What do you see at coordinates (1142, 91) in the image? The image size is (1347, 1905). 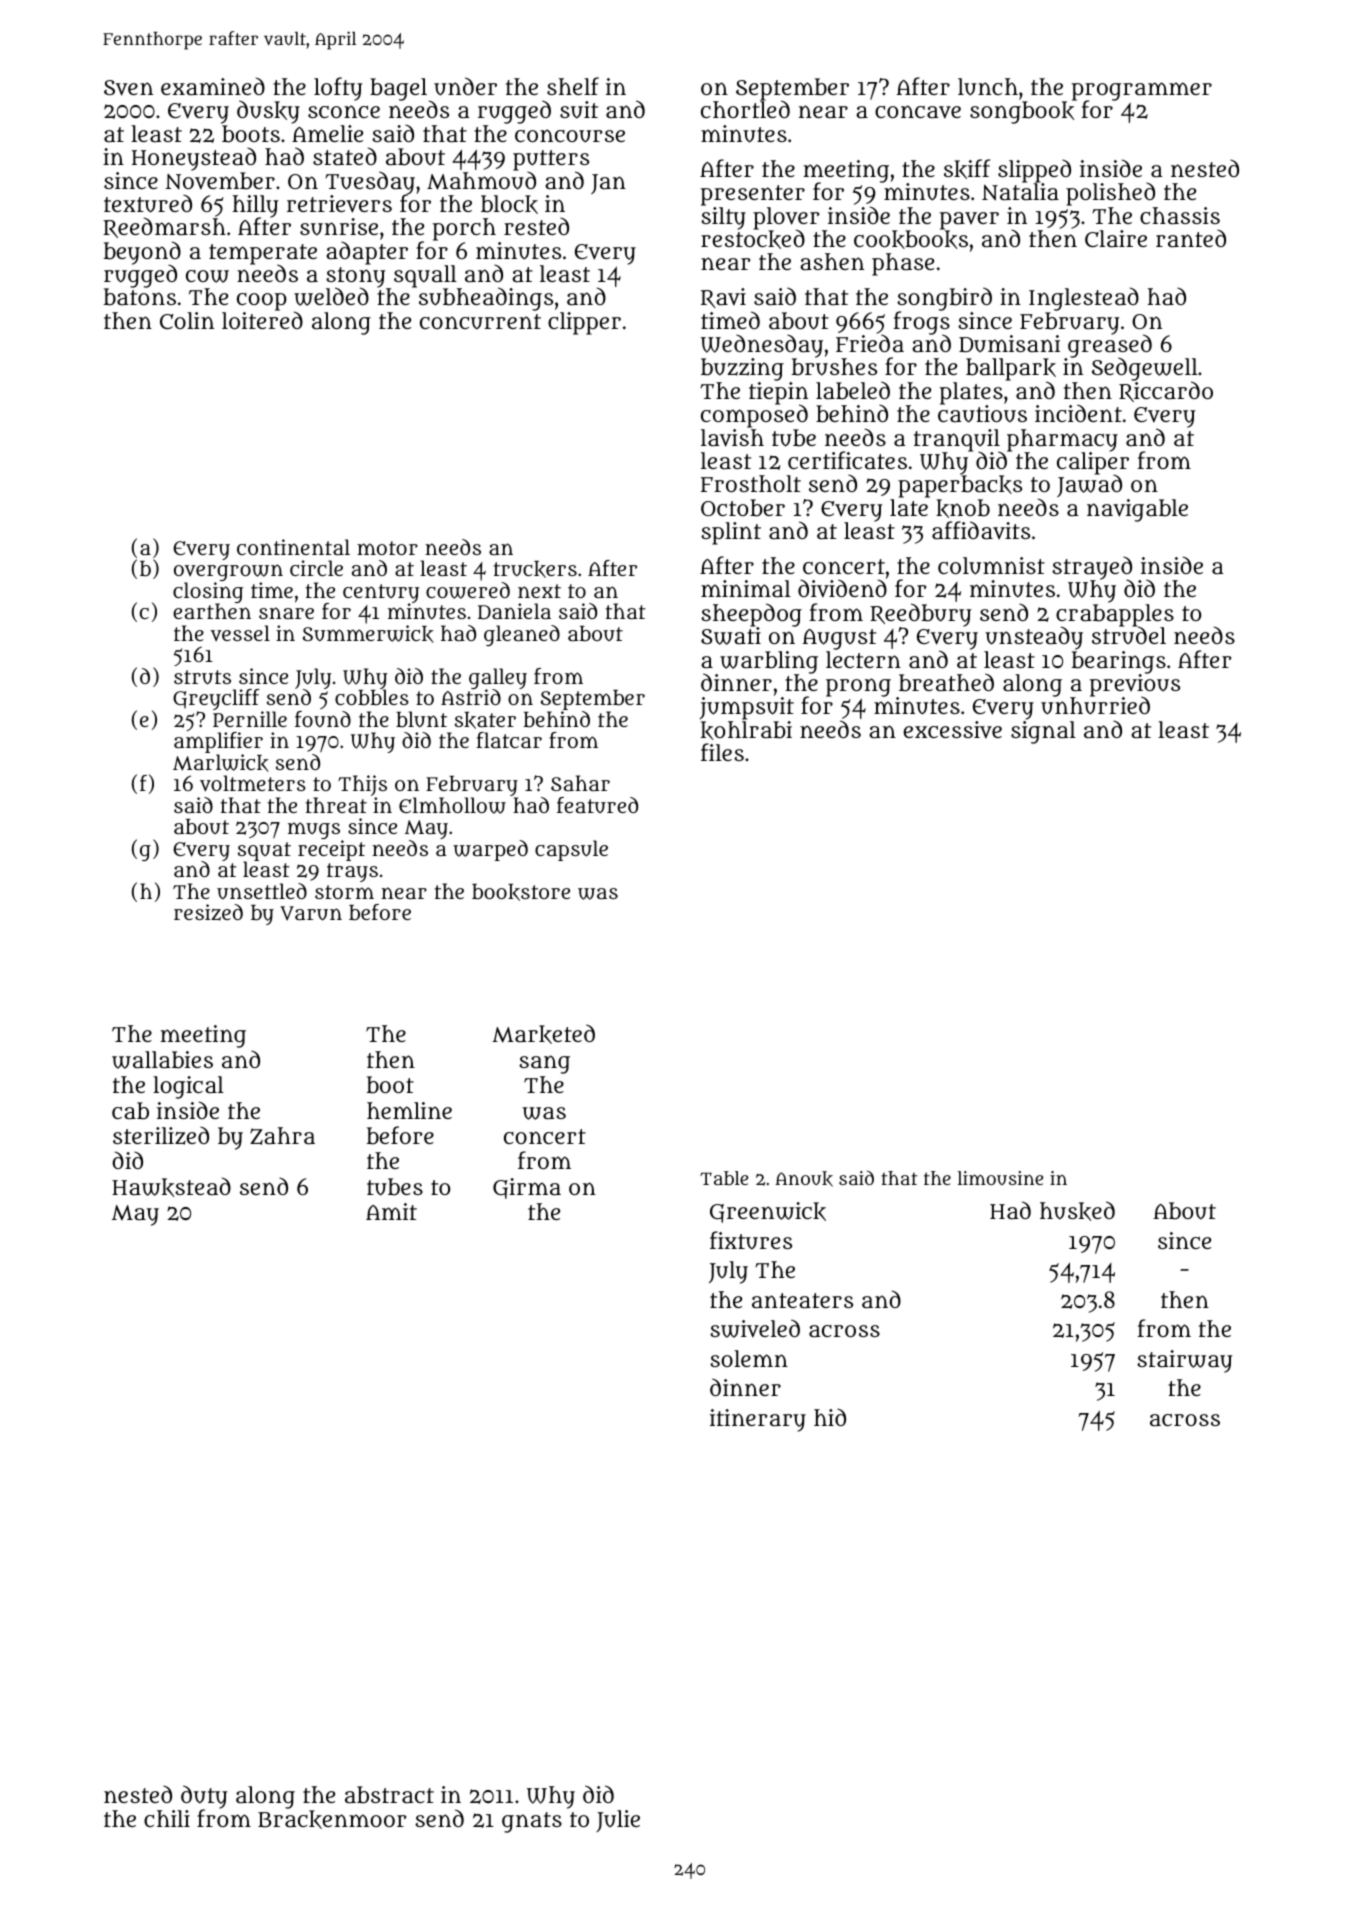 I see `programmer` at bounding box center [1142, 91].
